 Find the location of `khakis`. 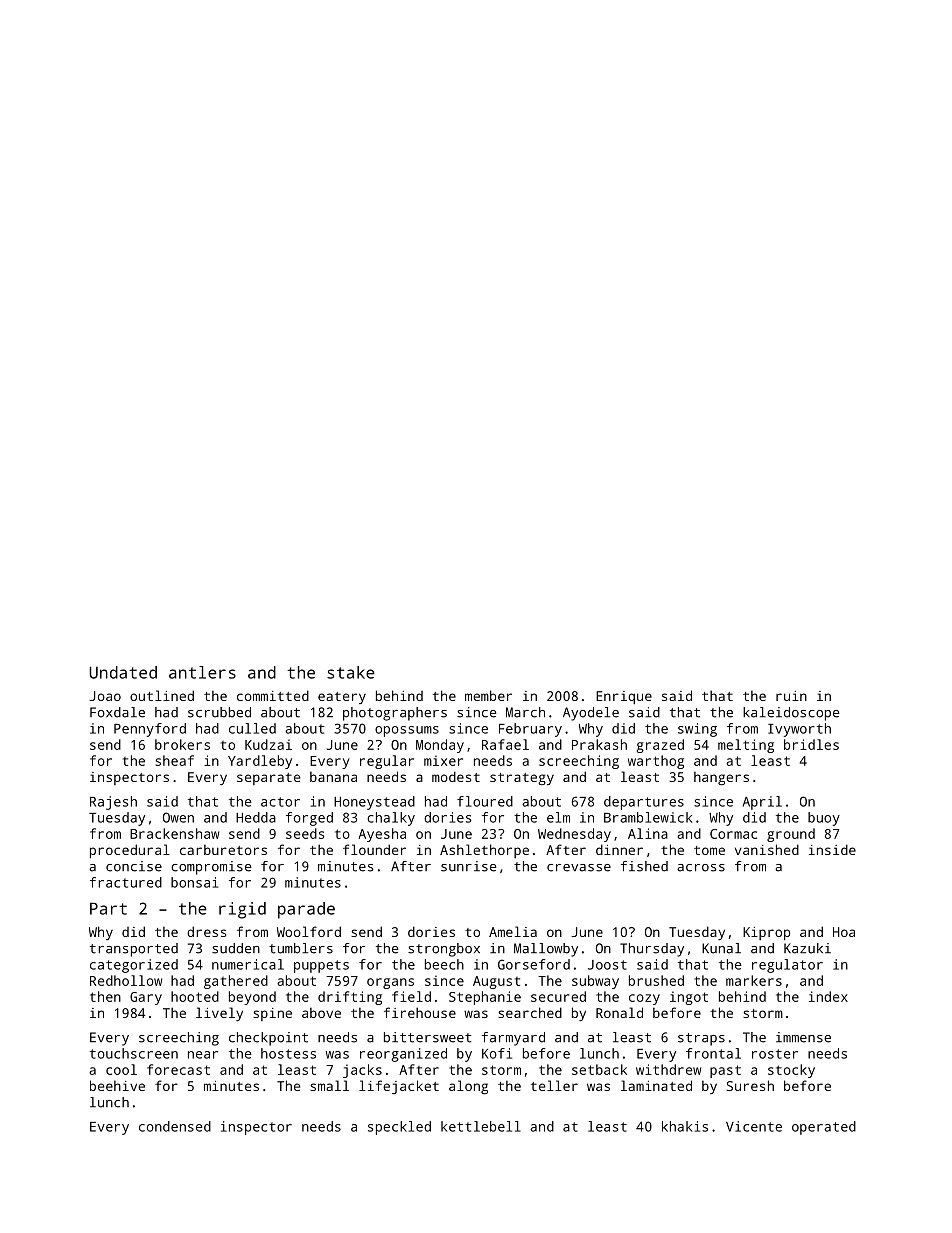

khakis is located at coordinates (685, 1126).
